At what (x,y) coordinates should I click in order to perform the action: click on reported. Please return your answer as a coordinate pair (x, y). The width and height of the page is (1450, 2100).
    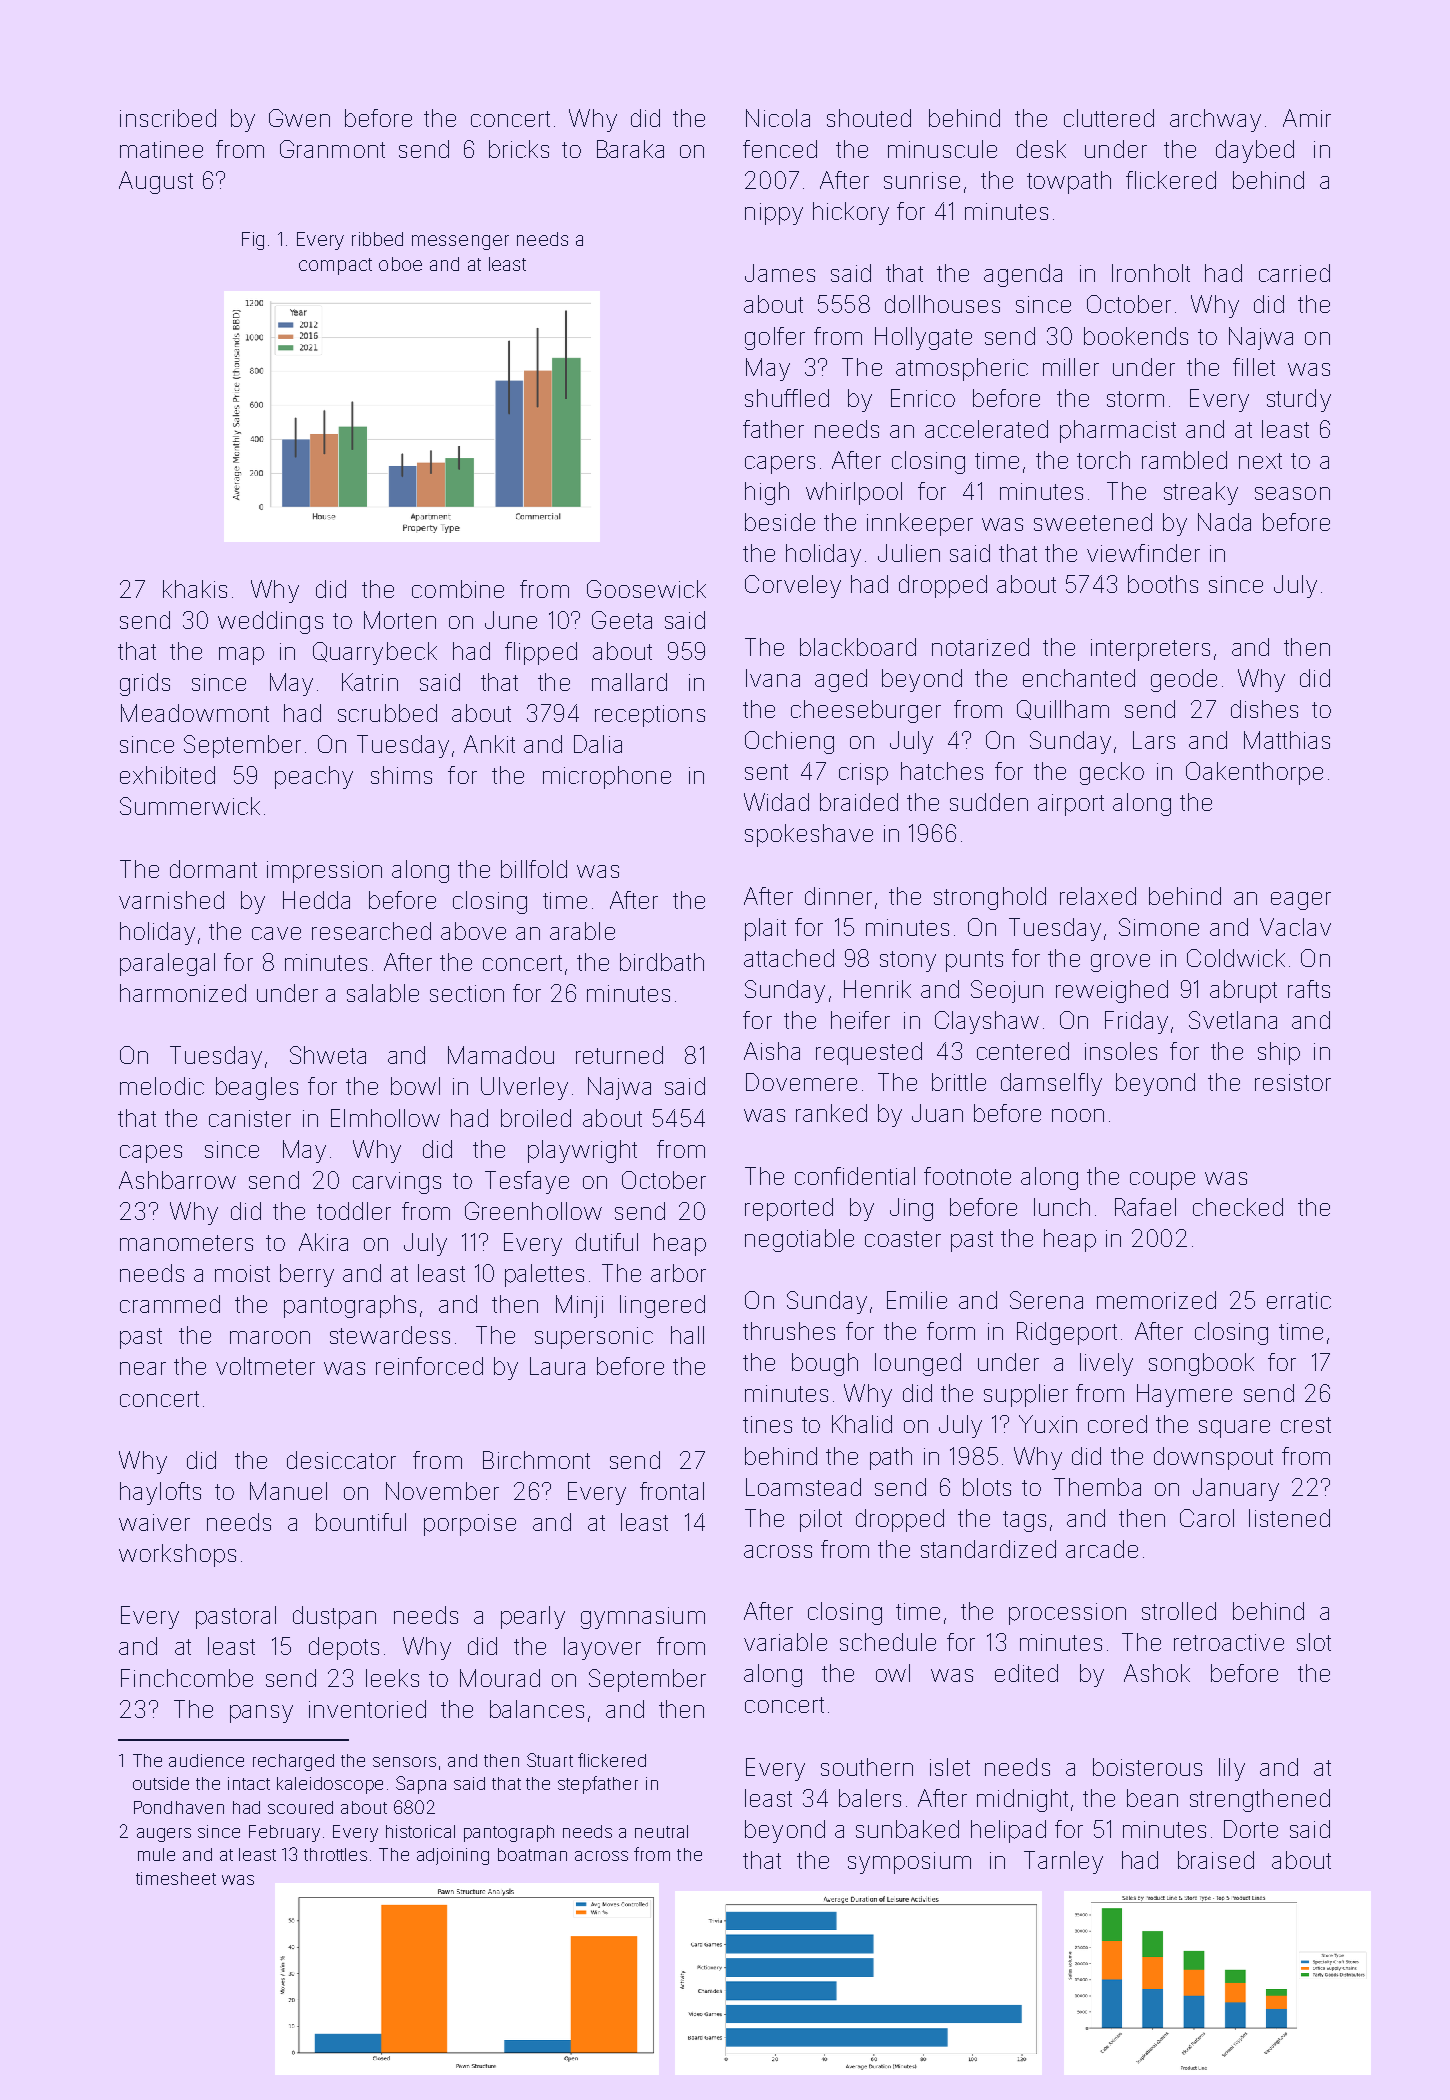
    Looking at the image, I should click on (789, 1209).
